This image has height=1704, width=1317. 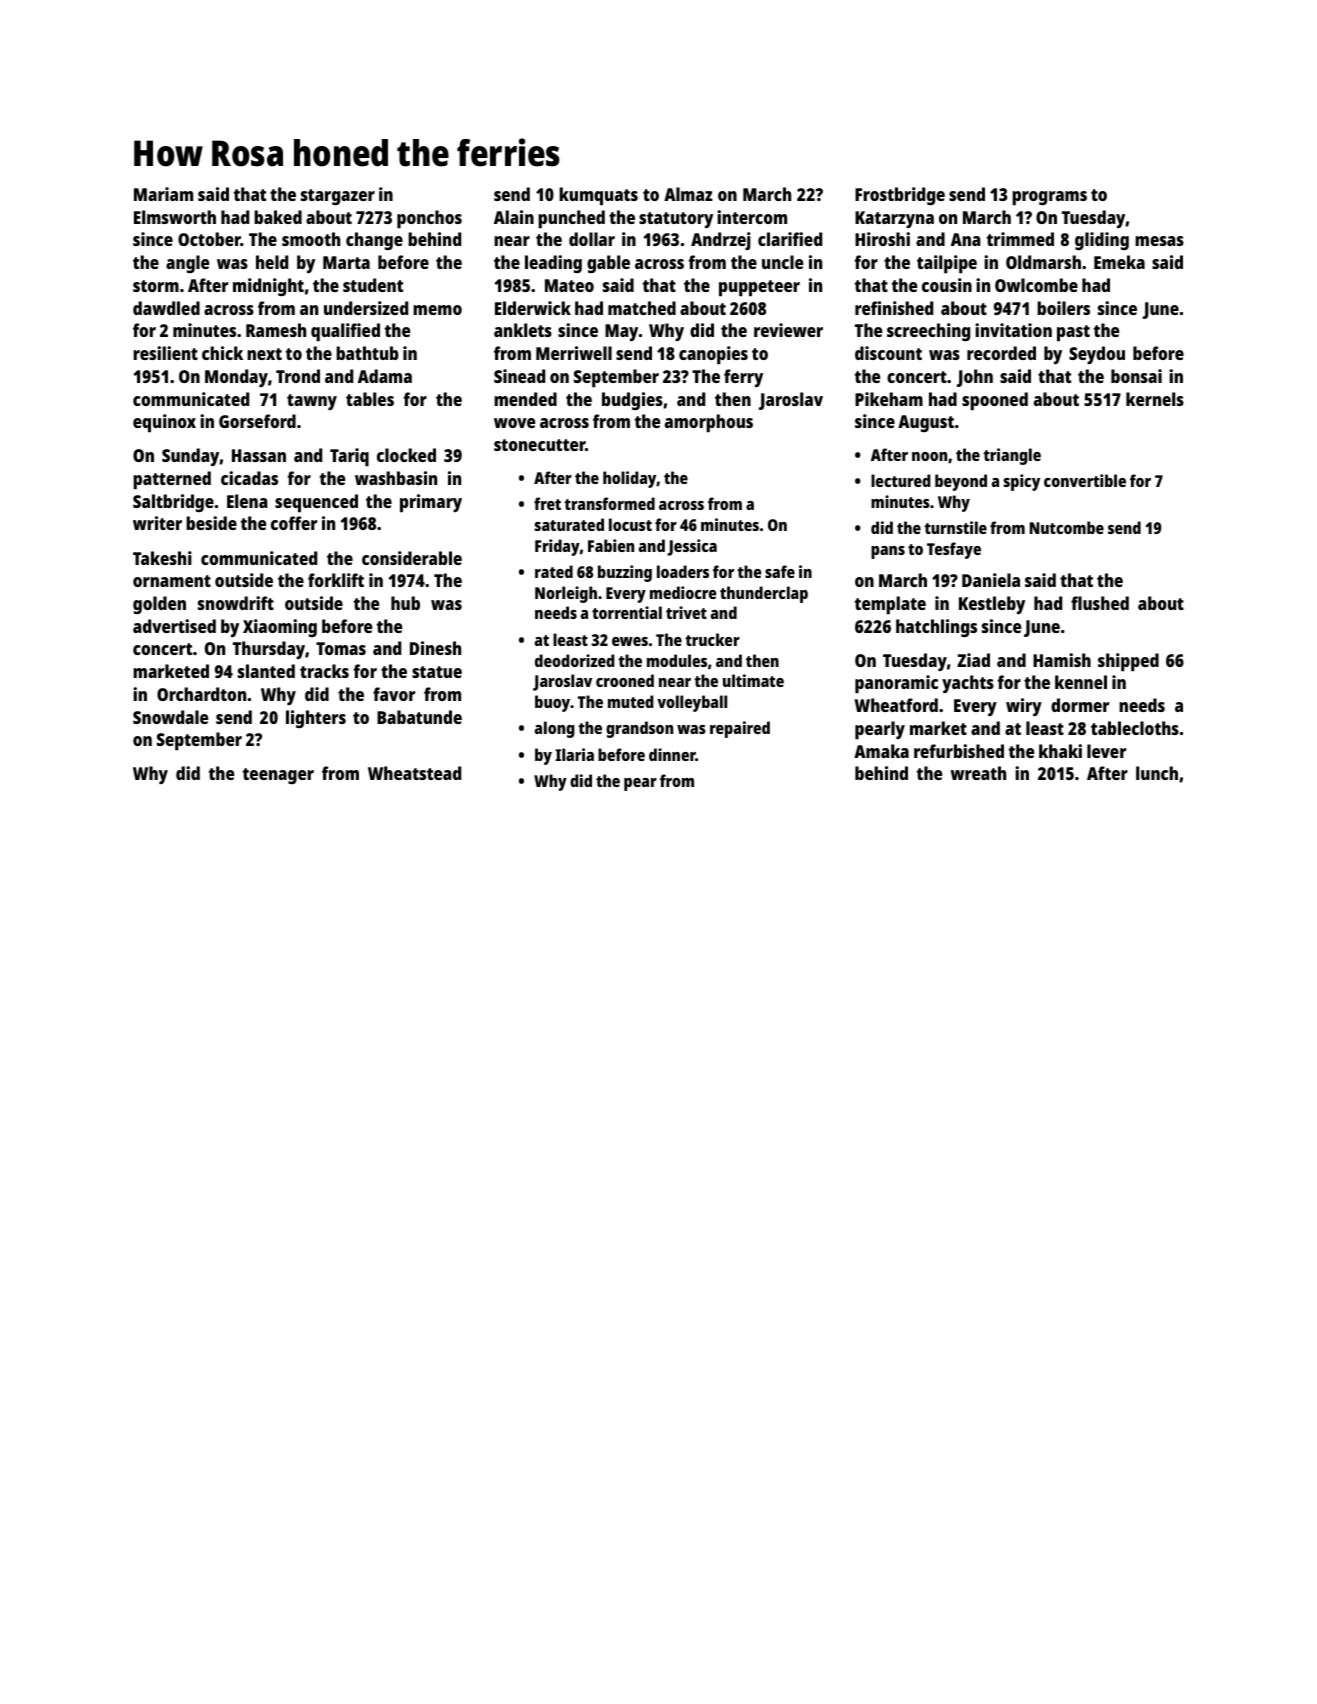 What do you see at coordinates (533, 308) in the image?
I see `Elderwick` at bounding box center [533, 308].
